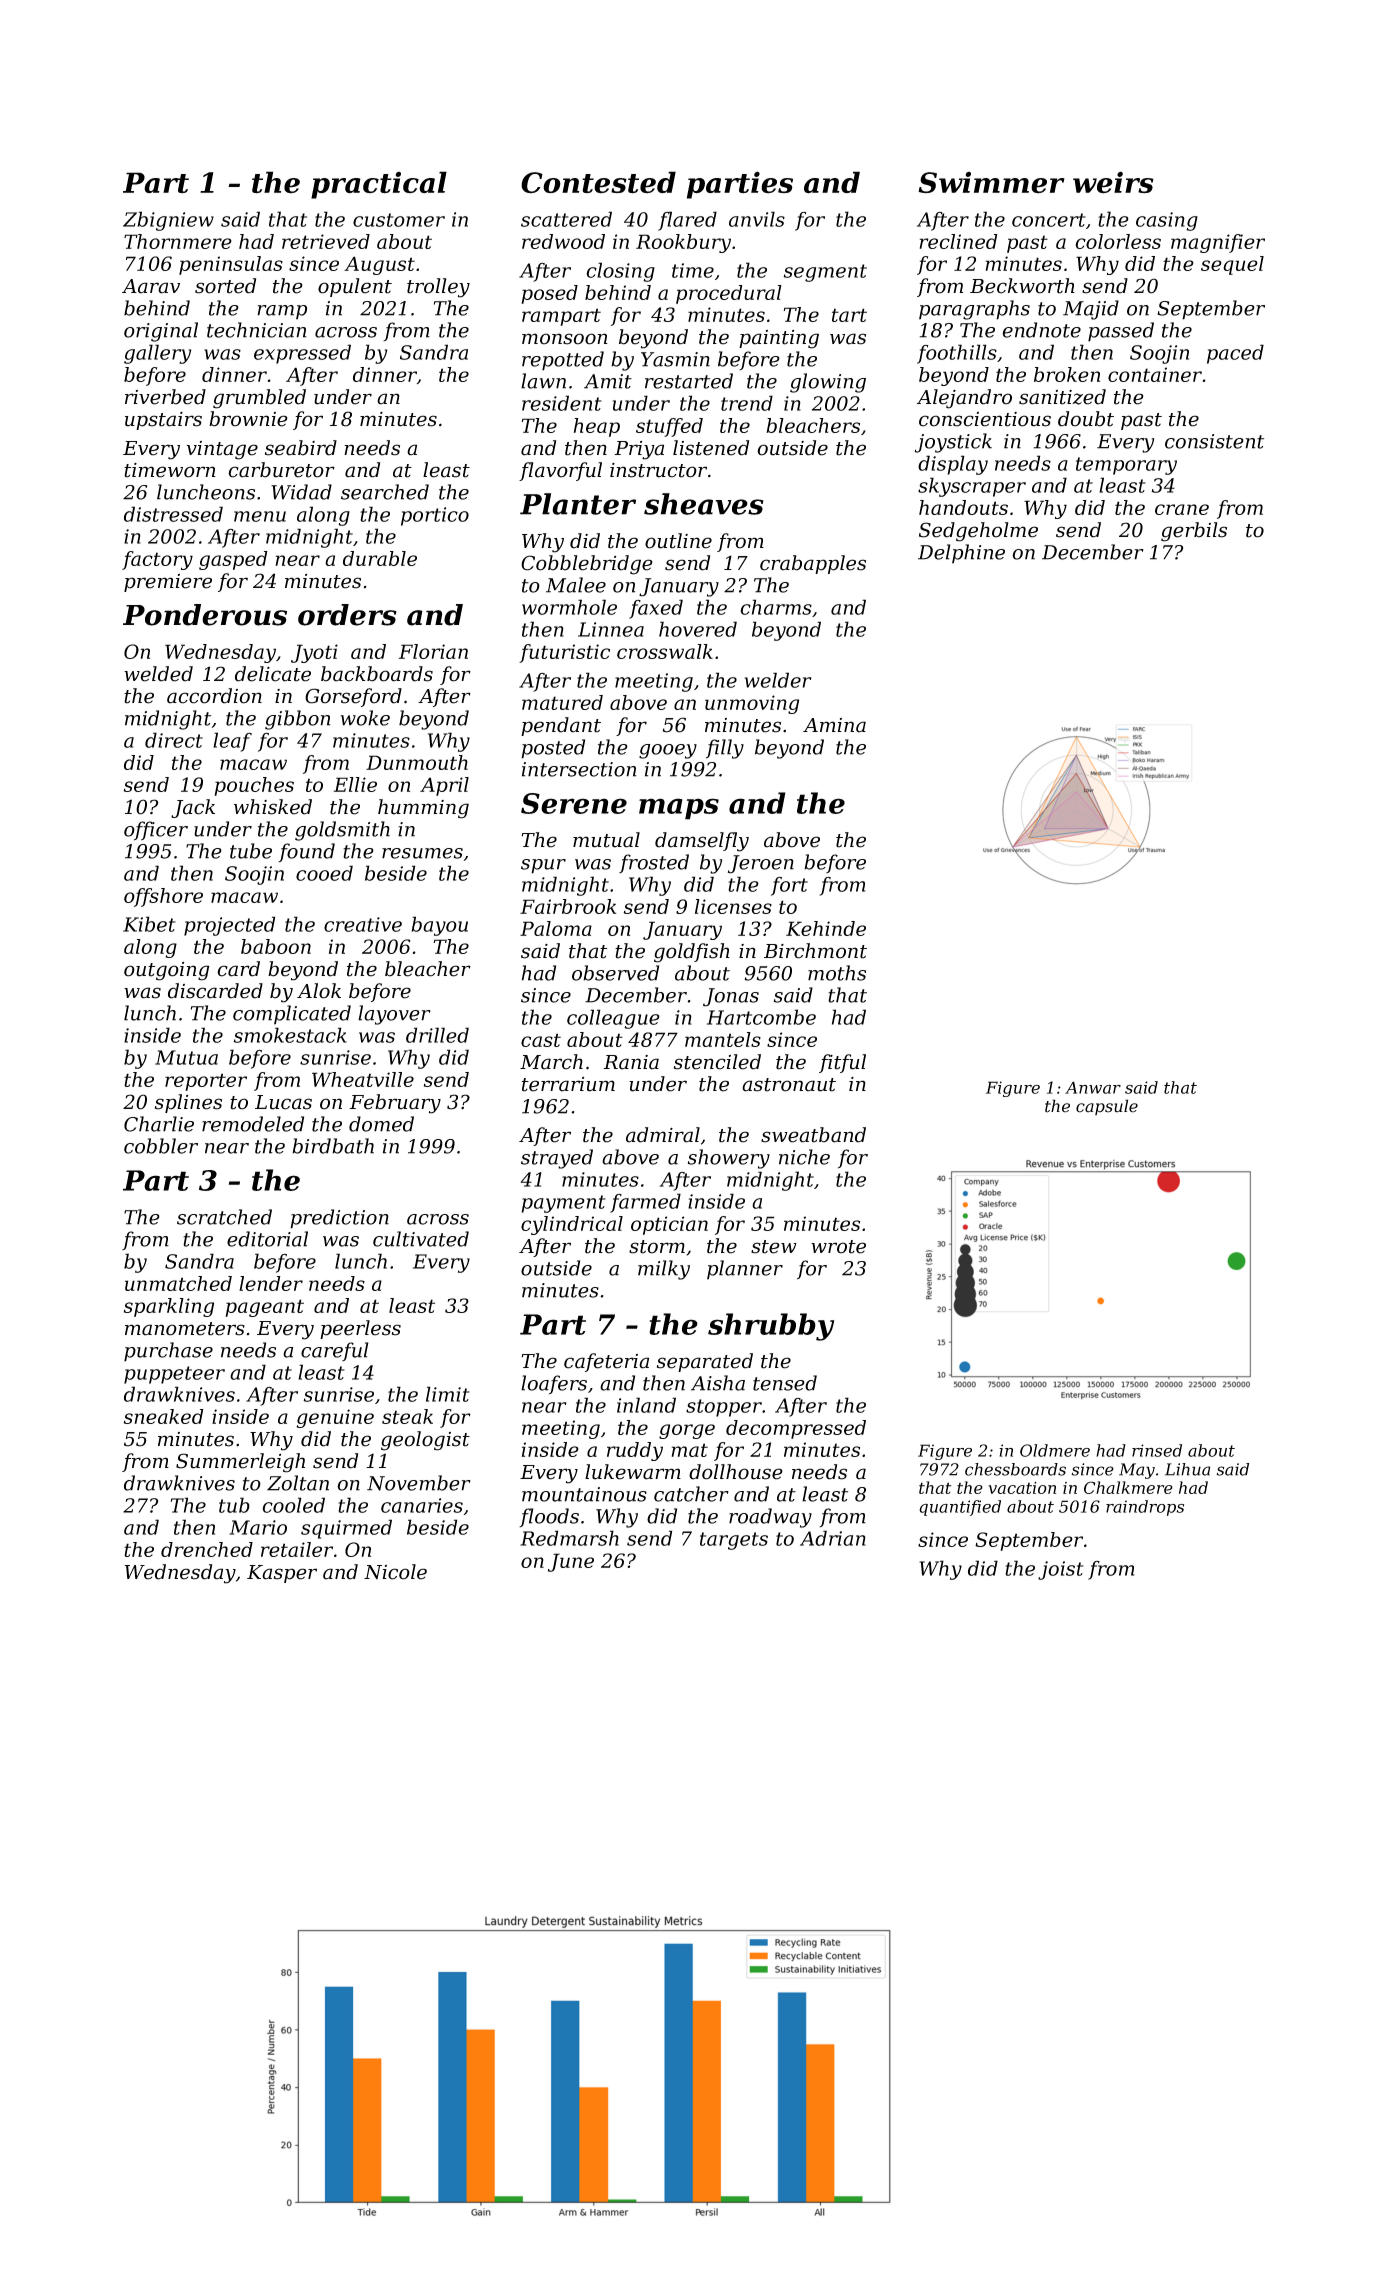 The image size is (1388, 2287). I want to click on Kasper, so click(282, 1574).
